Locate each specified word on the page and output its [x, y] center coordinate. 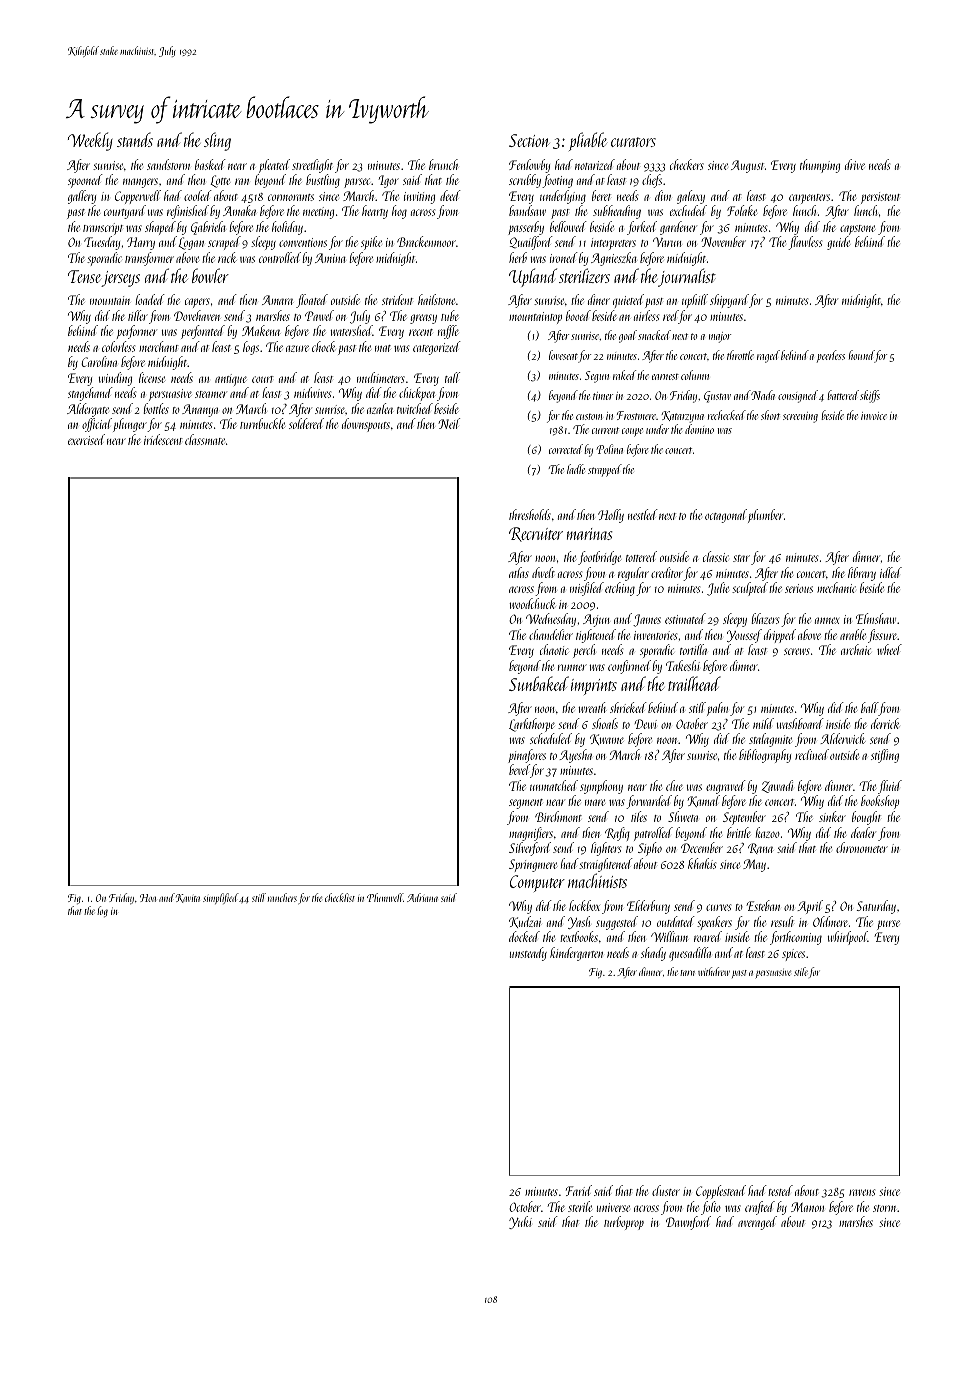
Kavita [188, 898]
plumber [765, 516]
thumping [820, 166]
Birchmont [558, 816]
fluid [890, 787]
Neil [449, 423]
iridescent [163, 439]
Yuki [520, 1222]
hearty [375, 212]
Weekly [90, 141]
